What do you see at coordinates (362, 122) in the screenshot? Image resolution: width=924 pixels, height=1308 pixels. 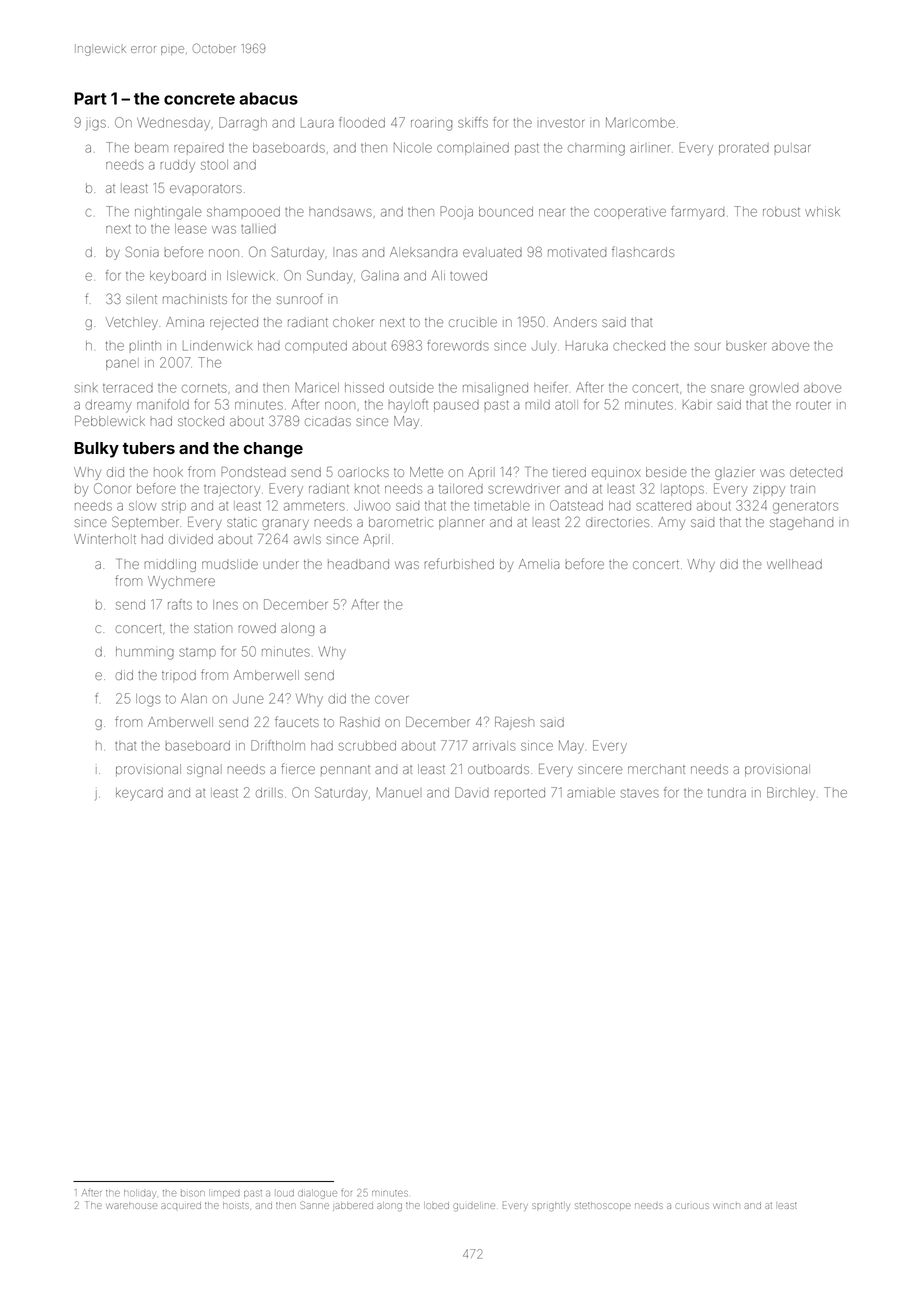 I see `flooded` at bounding box center [362, 122].
